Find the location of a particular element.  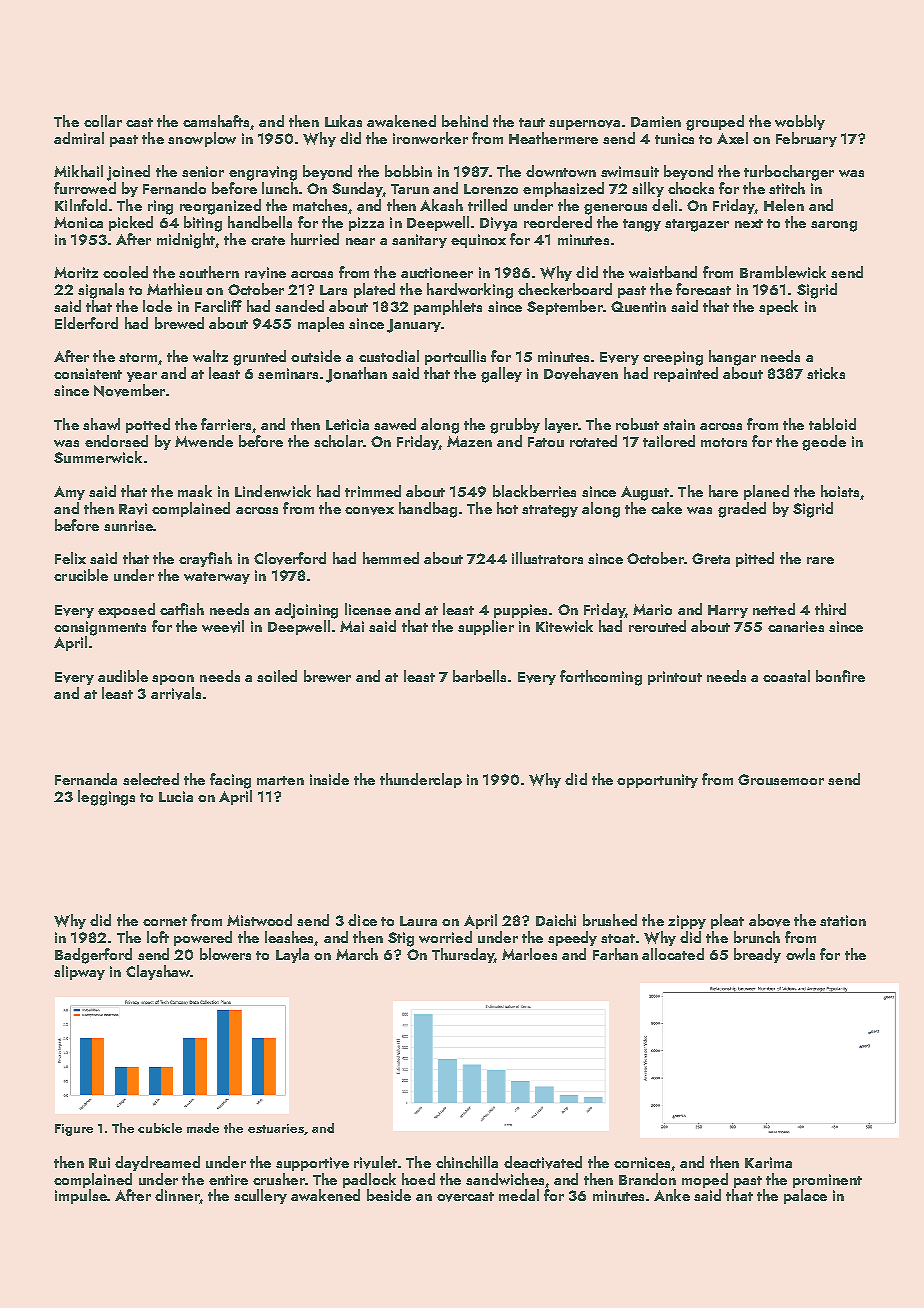

Fatou is located at coordinates (546, 442).
